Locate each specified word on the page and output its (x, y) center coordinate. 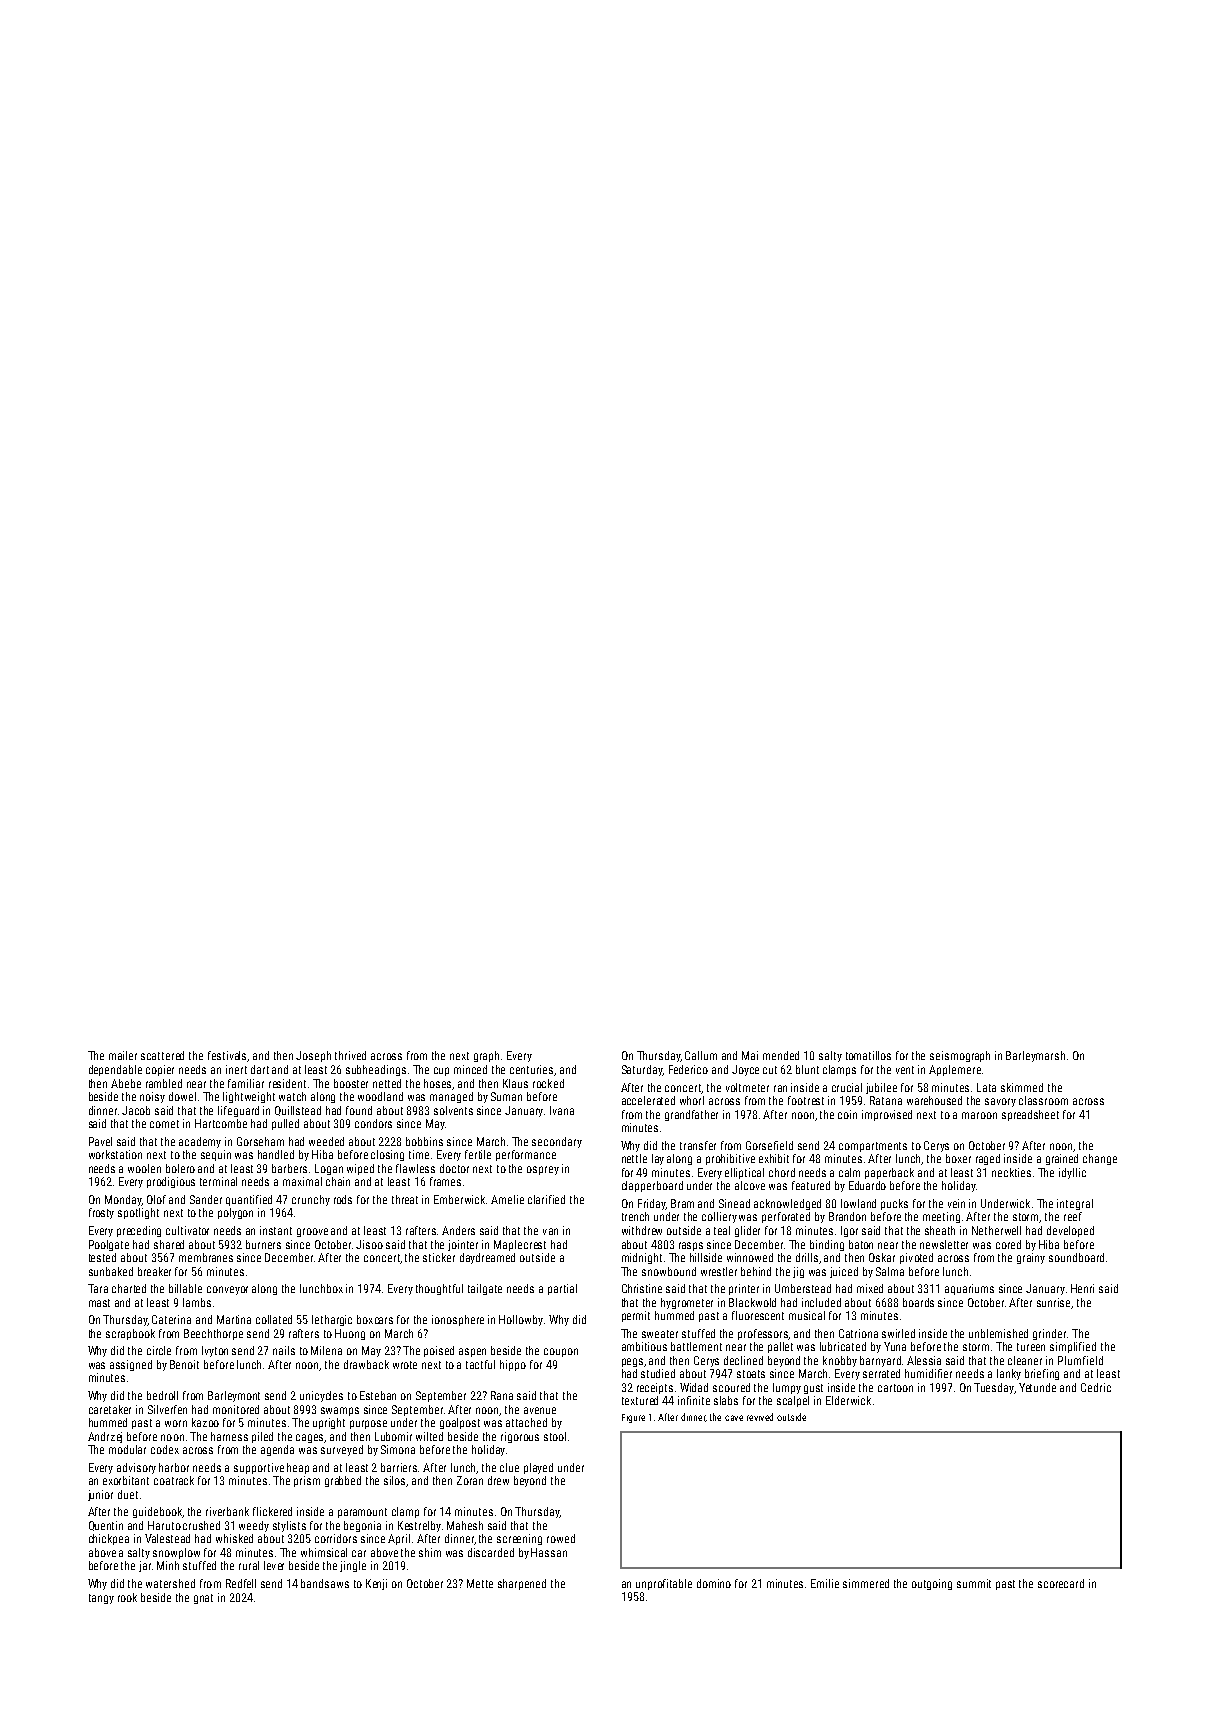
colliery (719, 1217)
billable (185, 1288)
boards (918, 1302)
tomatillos (868, 1055)
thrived (350, 1055)
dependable (115, 1070)
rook (127, 1597)
